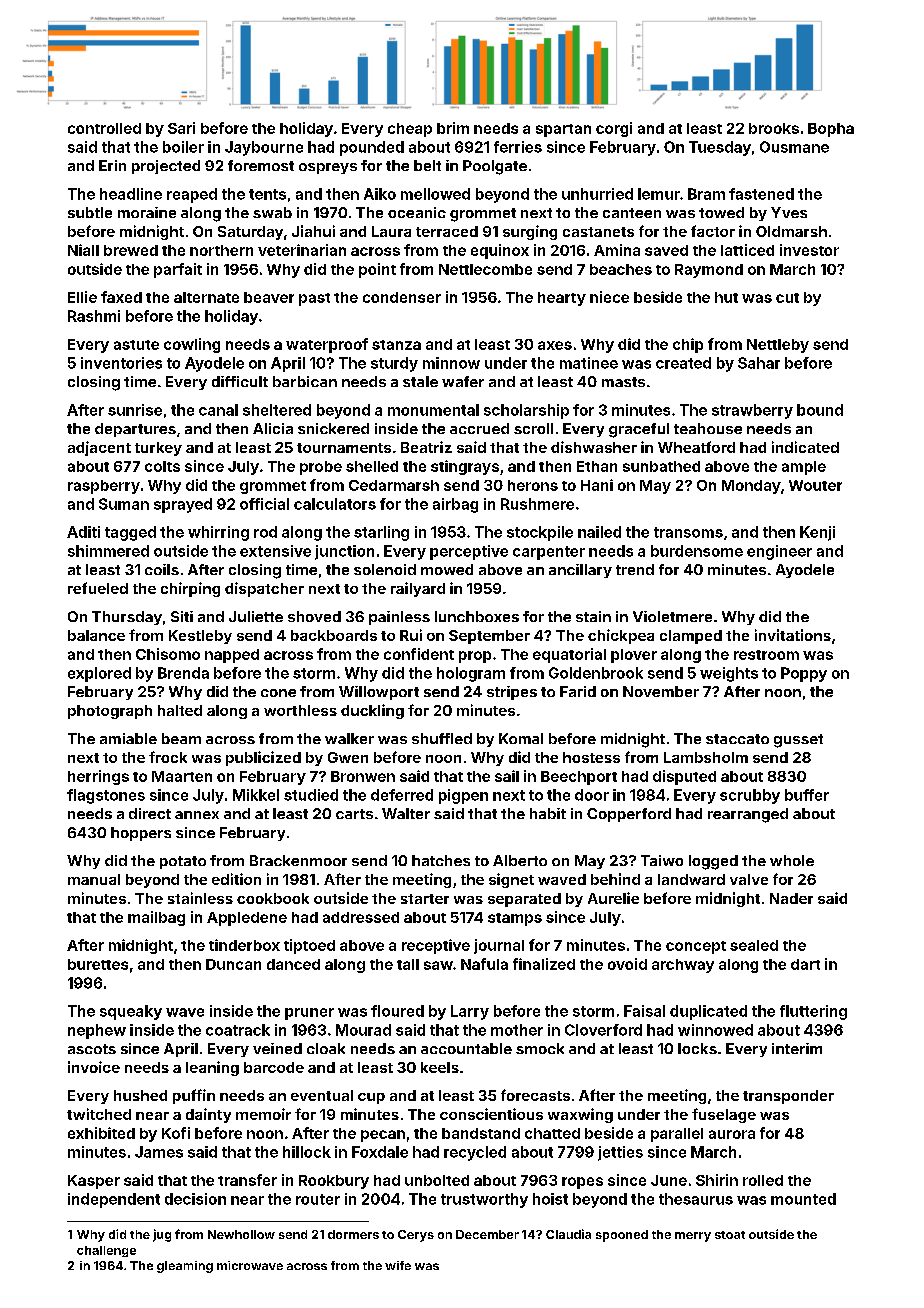 This page has height=1308, width=924. Describe the element at coordinates (511, 880) in the page. I see `signet` at that location.
